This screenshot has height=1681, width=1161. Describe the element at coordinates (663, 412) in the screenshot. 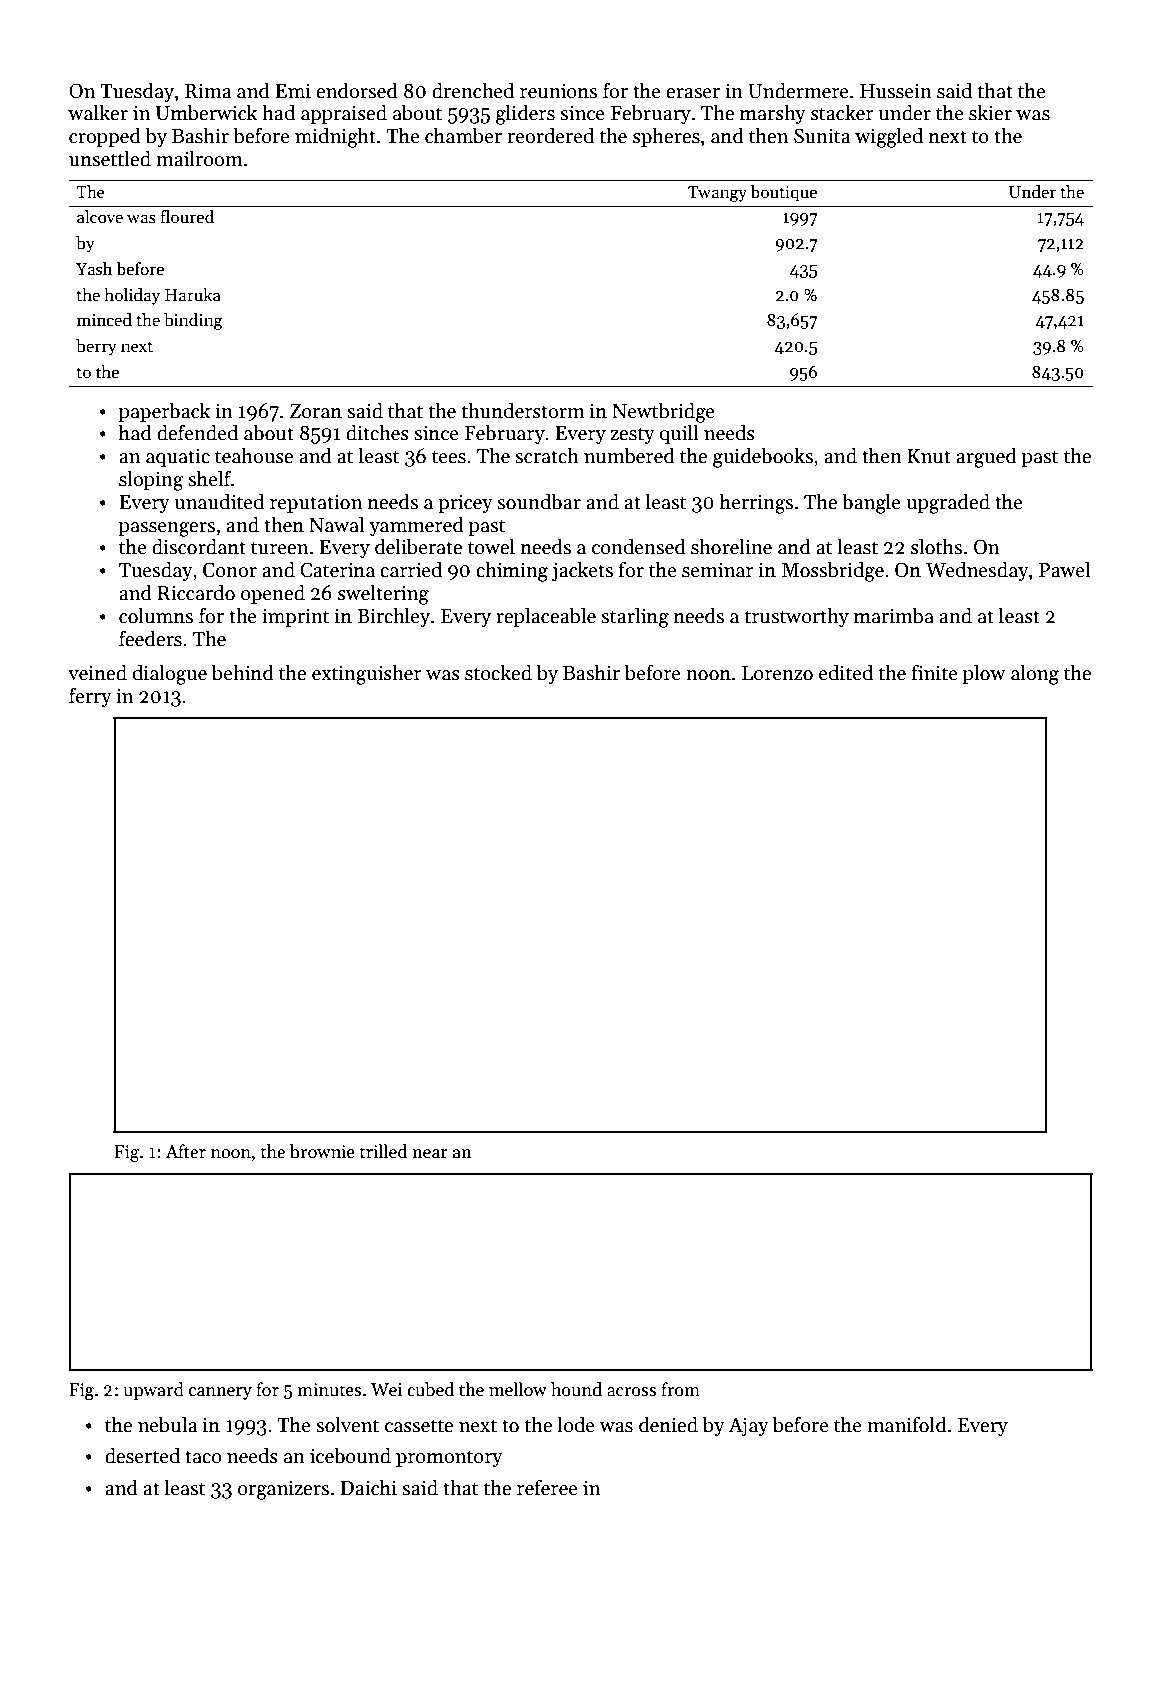

I see `Newtbridge` at that location.
